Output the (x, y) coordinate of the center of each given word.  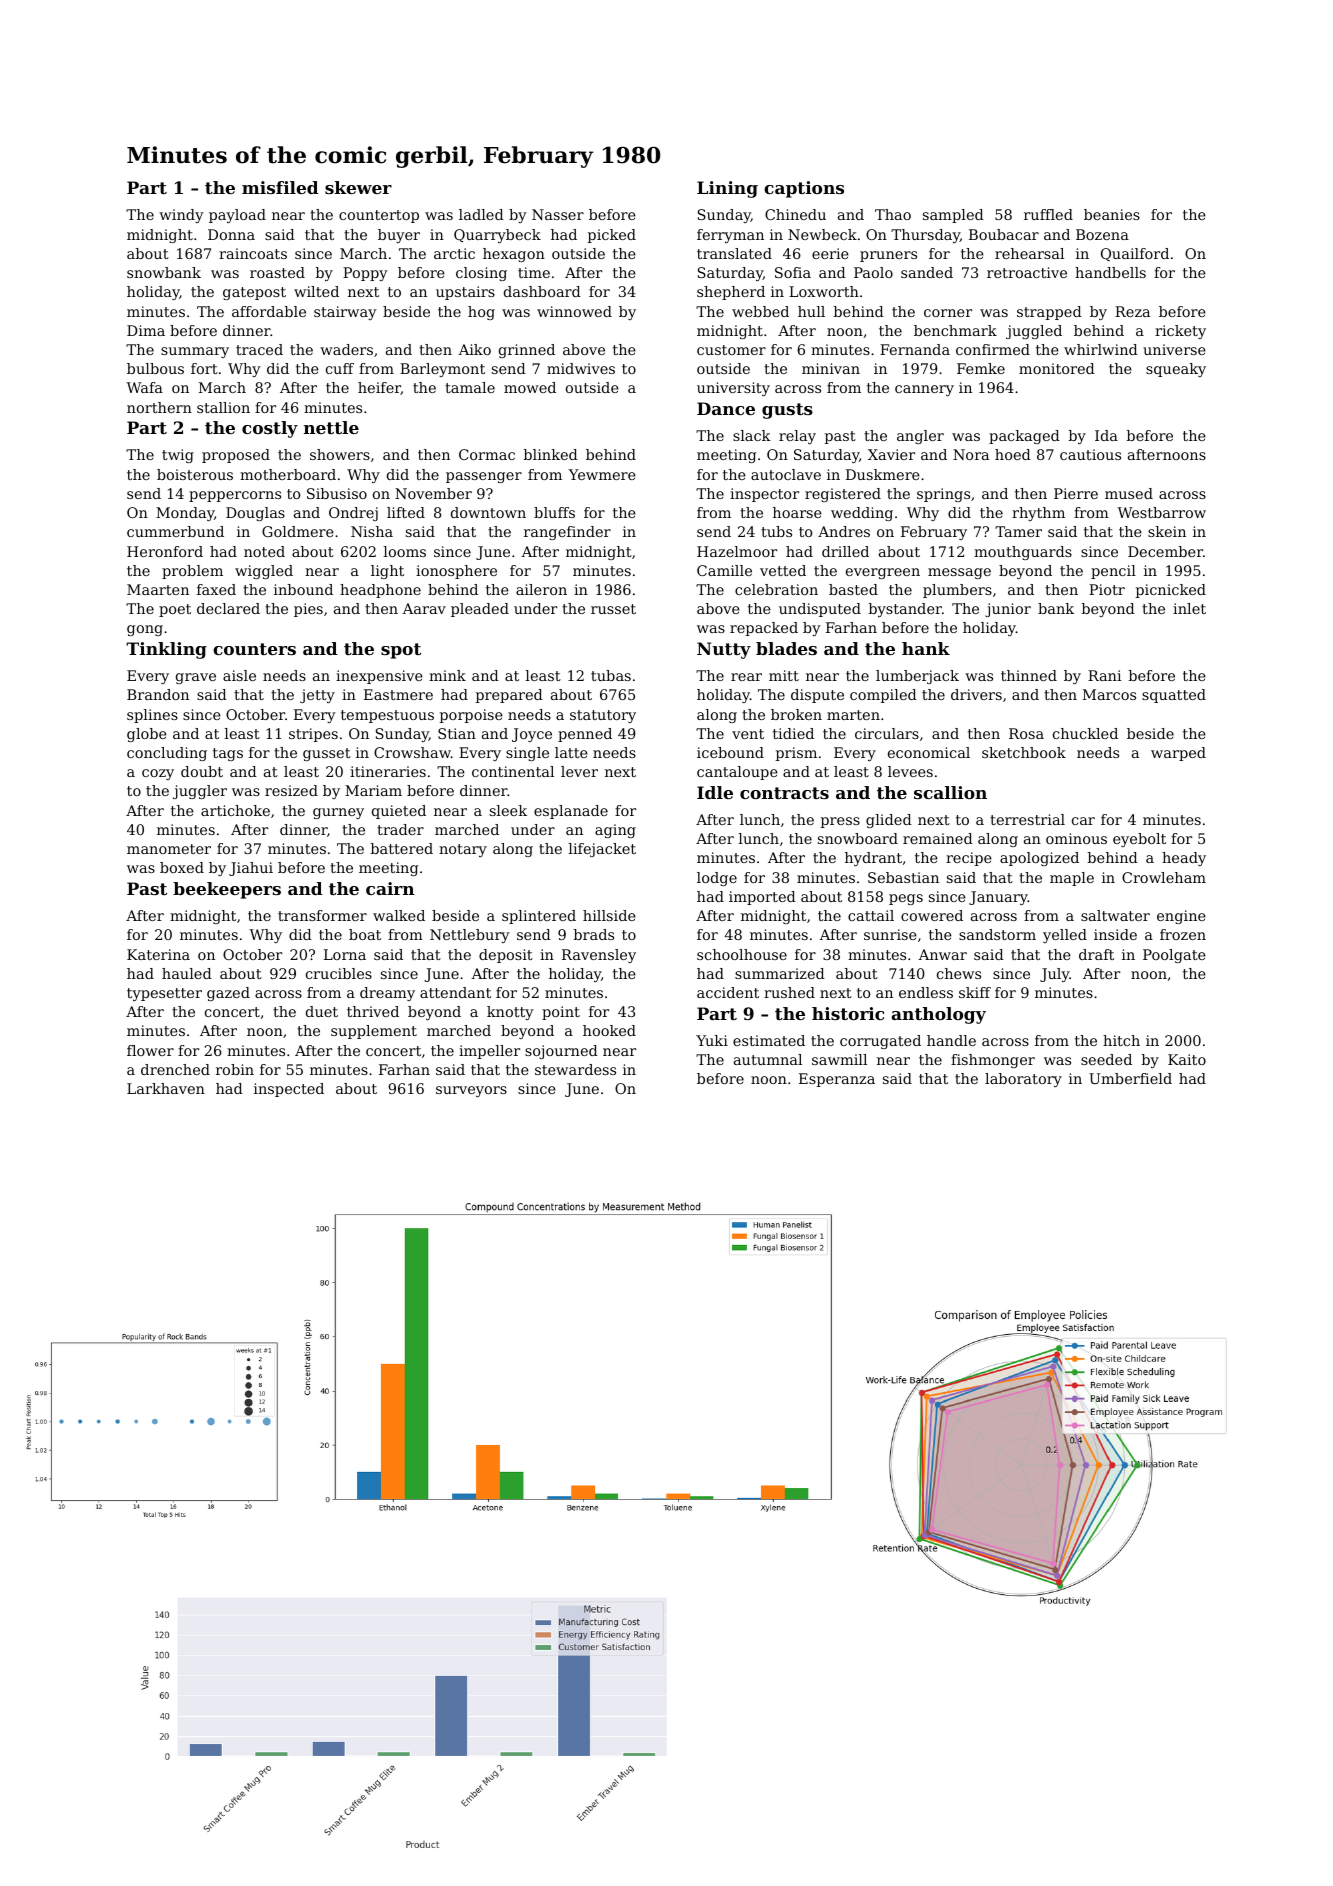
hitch (1121, 1040)
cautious (1090, 454)
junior (1008, 610)
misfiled (280, 187)
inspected (289, 1090)
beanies (1112, 214)
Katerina (158, 954)
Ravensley (599, 956)
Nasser (558, 214)
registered (843, 495)
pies (308, 610)
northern (159, 407)
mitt (784, 675)
